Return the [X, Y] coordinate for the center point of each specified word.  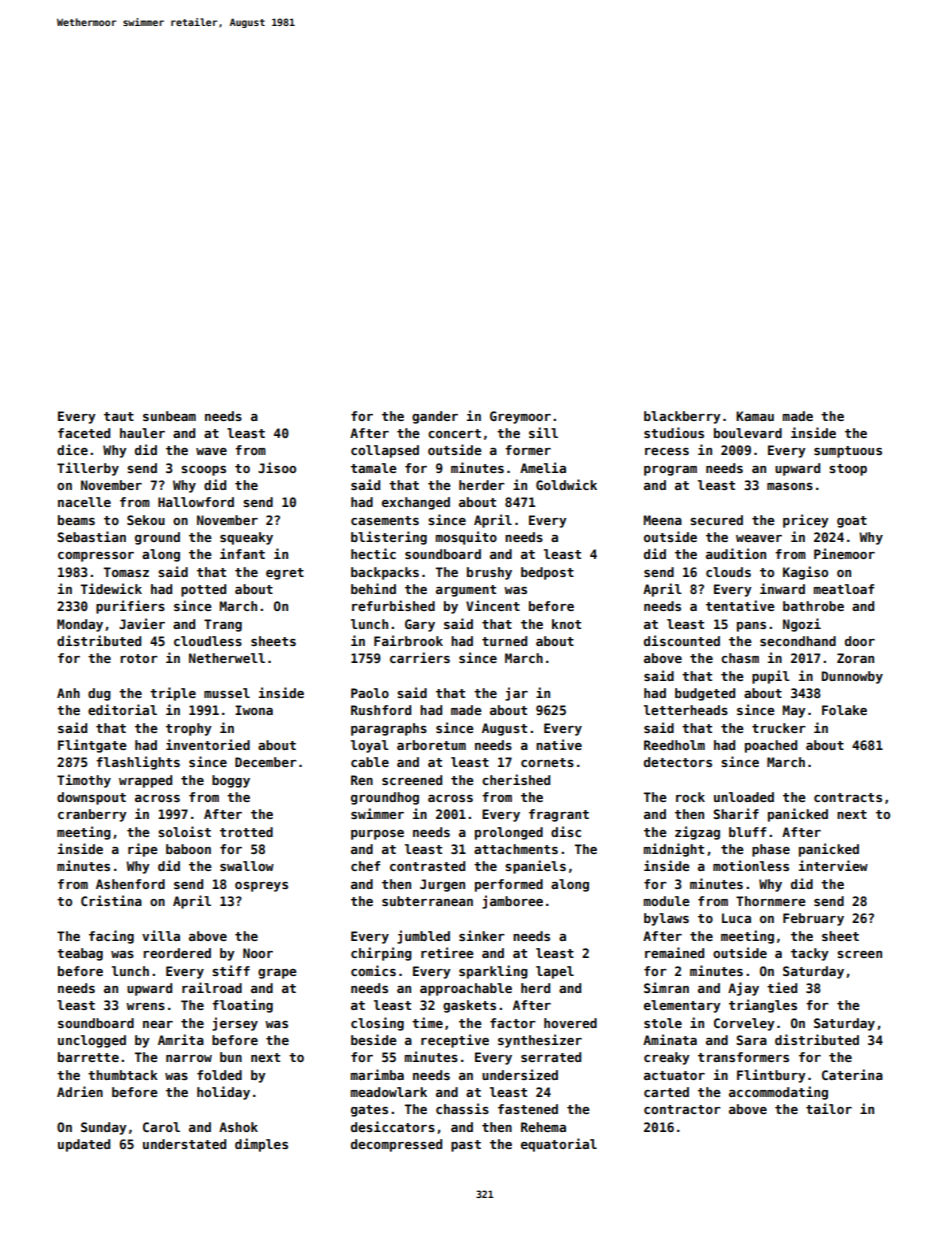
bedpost [547, 573]
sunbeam [169, 416]
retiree [447, 952]
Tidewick [111, 588]
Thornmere [771, 901]
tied [782, 987]
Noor [258, 953]
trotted [246, 832]
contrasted [427, 866]
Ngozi [802, 625]
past [466, 1146]
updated [84, 1145]
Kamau [755, 416]
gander [435, 417]
